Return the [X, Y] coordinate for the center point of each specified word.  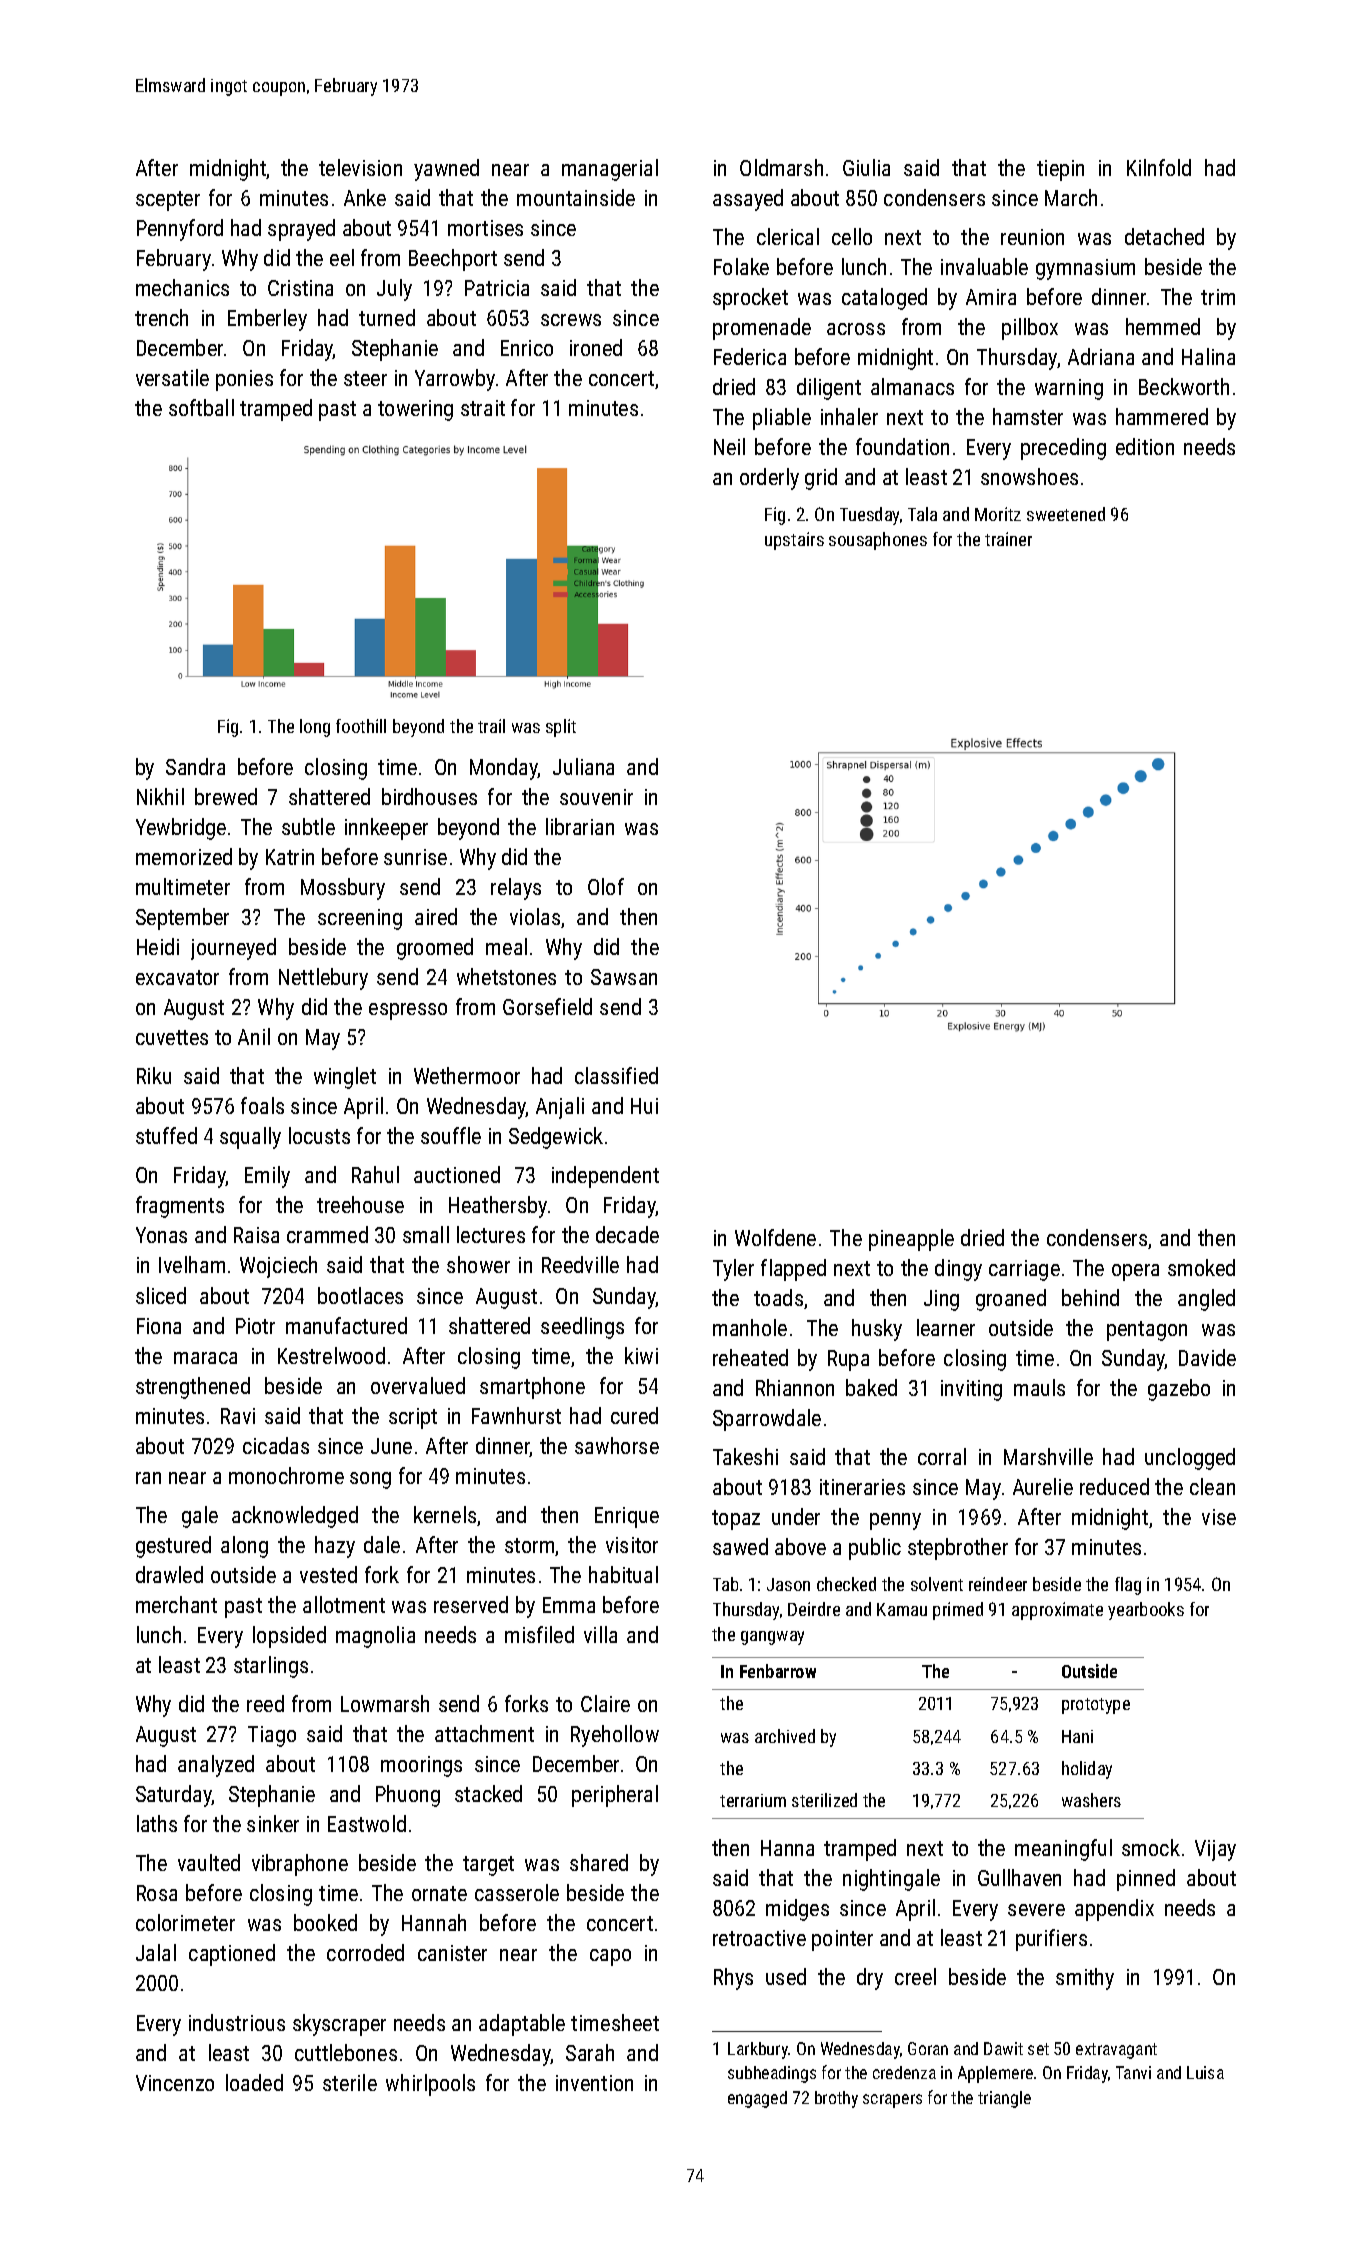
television [360, 167]
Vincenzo [175, 2083]
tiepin [1060, 170]
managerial [610, 170]
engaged [757, 2099]
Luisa [1205, 2072]
